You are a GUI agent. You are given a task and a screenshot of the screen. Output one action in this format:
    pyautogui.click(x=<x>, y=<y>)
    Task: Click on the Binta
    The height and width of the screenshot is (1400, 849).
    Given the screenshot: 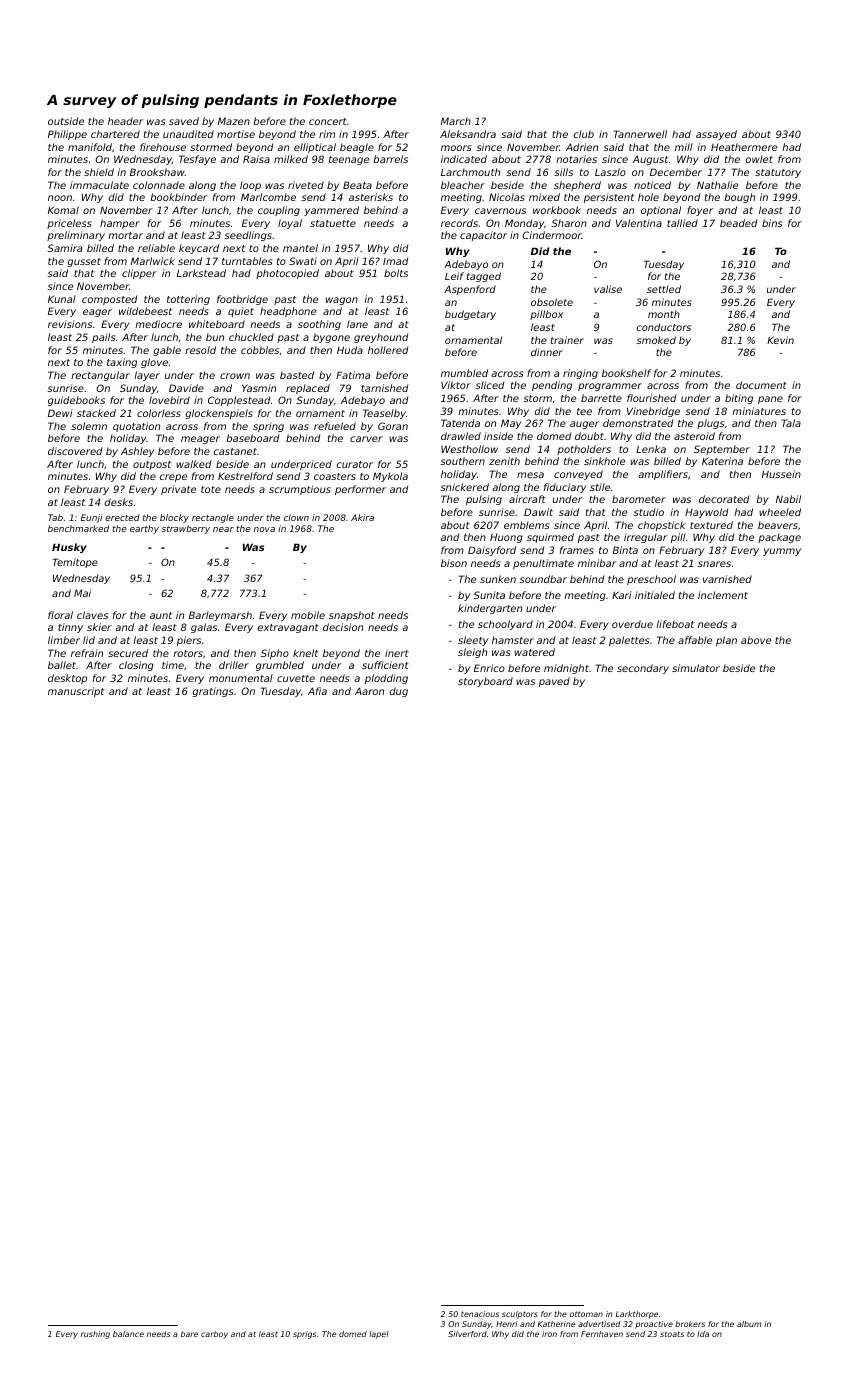 What is the action you would take?
    pyautogui.click(x=625, y=550)
